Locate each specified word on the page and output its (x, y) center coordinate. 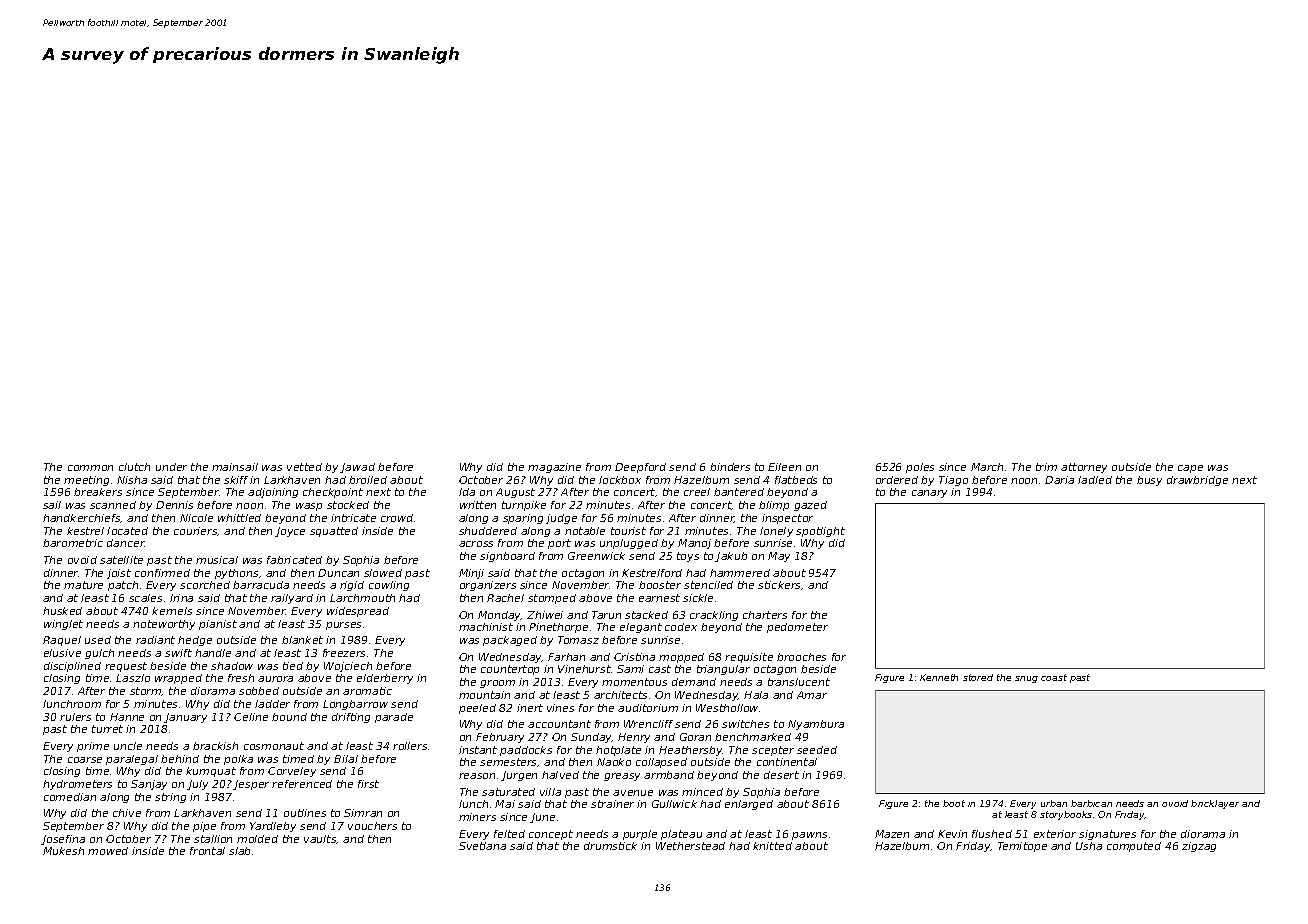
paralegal (132, 760)
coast (1054, 677)
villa (550, 792)
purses (343, 626)
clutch (134, 467)
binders (730, 467)
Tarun (606, 615)
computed (1134, 847)
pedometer (797, 628)
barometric (73, 543)
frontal (207, 851)
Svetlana (482, 846)
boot (954, 803)
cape (1190, 469)
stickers (779, 585)
